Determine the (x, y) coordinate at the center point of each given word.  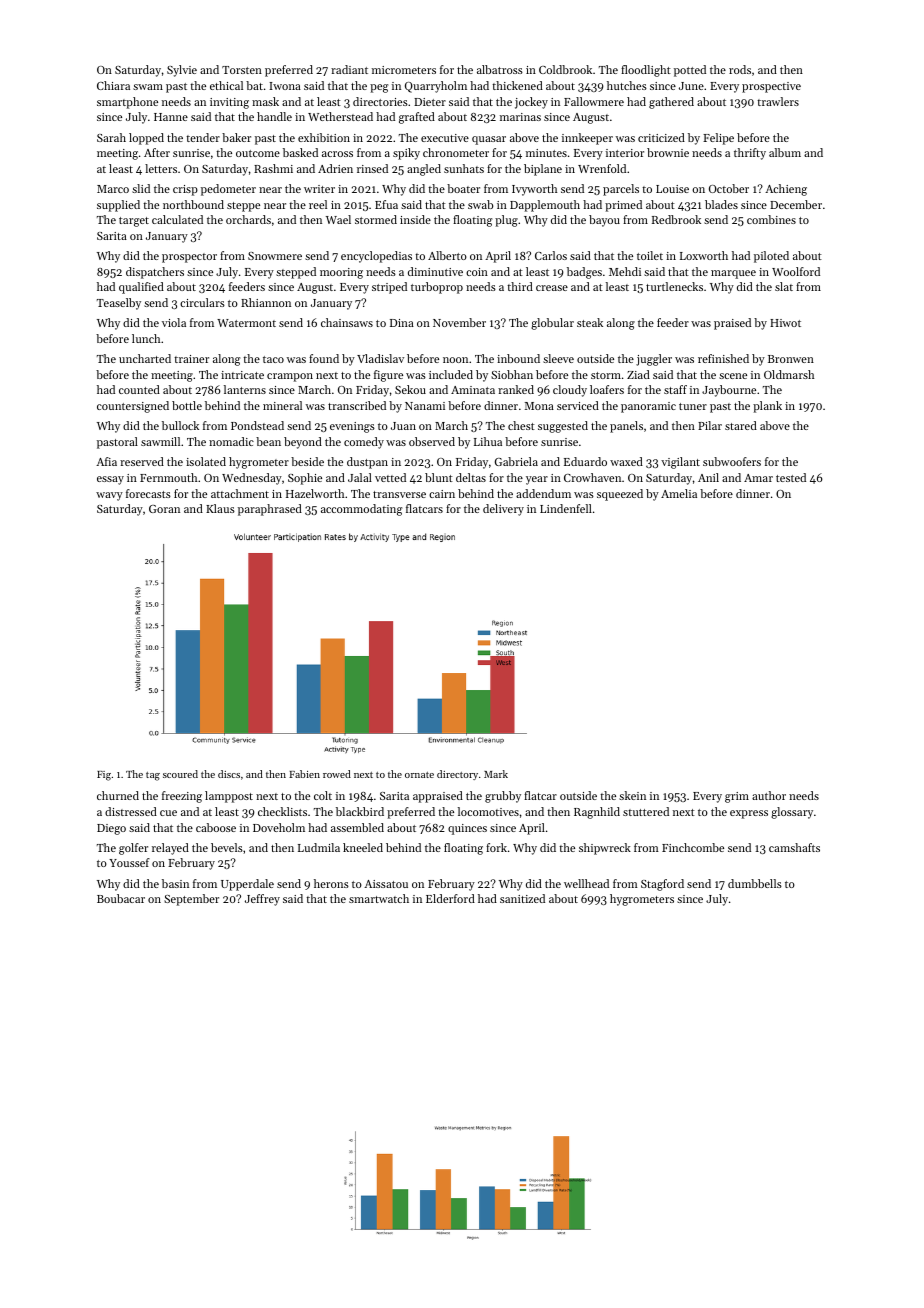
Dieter (430, 102)
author (769, 795)
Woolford (796, 271)
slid (141, 188)
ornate (419, 775)
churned (118, 795)
